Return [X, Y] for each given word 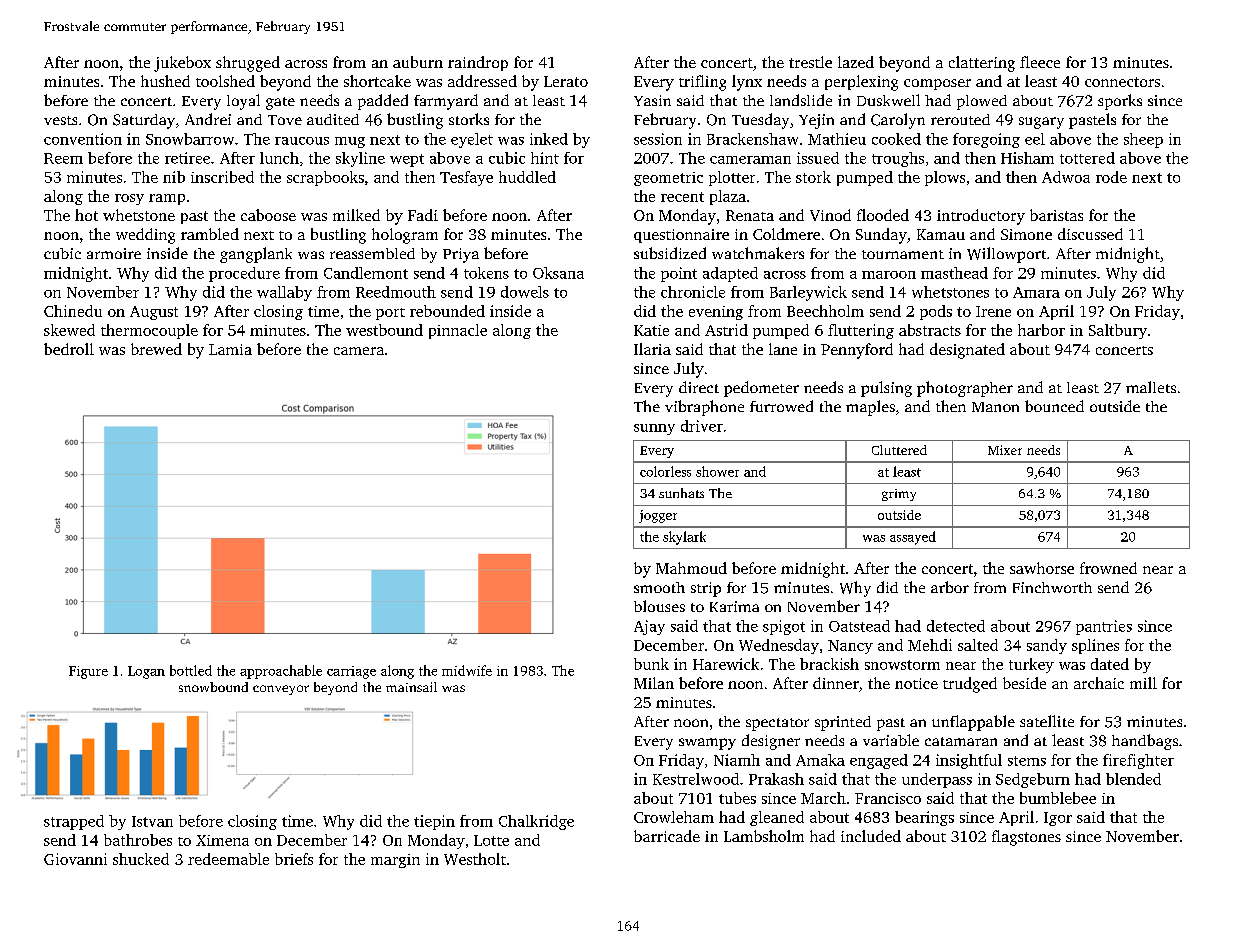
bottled [191, 670]
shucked [141, 859]
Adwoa [1066, 177]
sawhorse [1042, 568]
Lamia [230, 349]
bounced [1054, 406]
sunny [654, 429]
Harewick [726, 664]
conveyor [281, 690]
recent [682, 197]
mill [1143, 683]
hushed [165, 81]
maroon [889, 275]
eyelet [472, 140]
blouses [659, 606]
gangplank [256, 255]
